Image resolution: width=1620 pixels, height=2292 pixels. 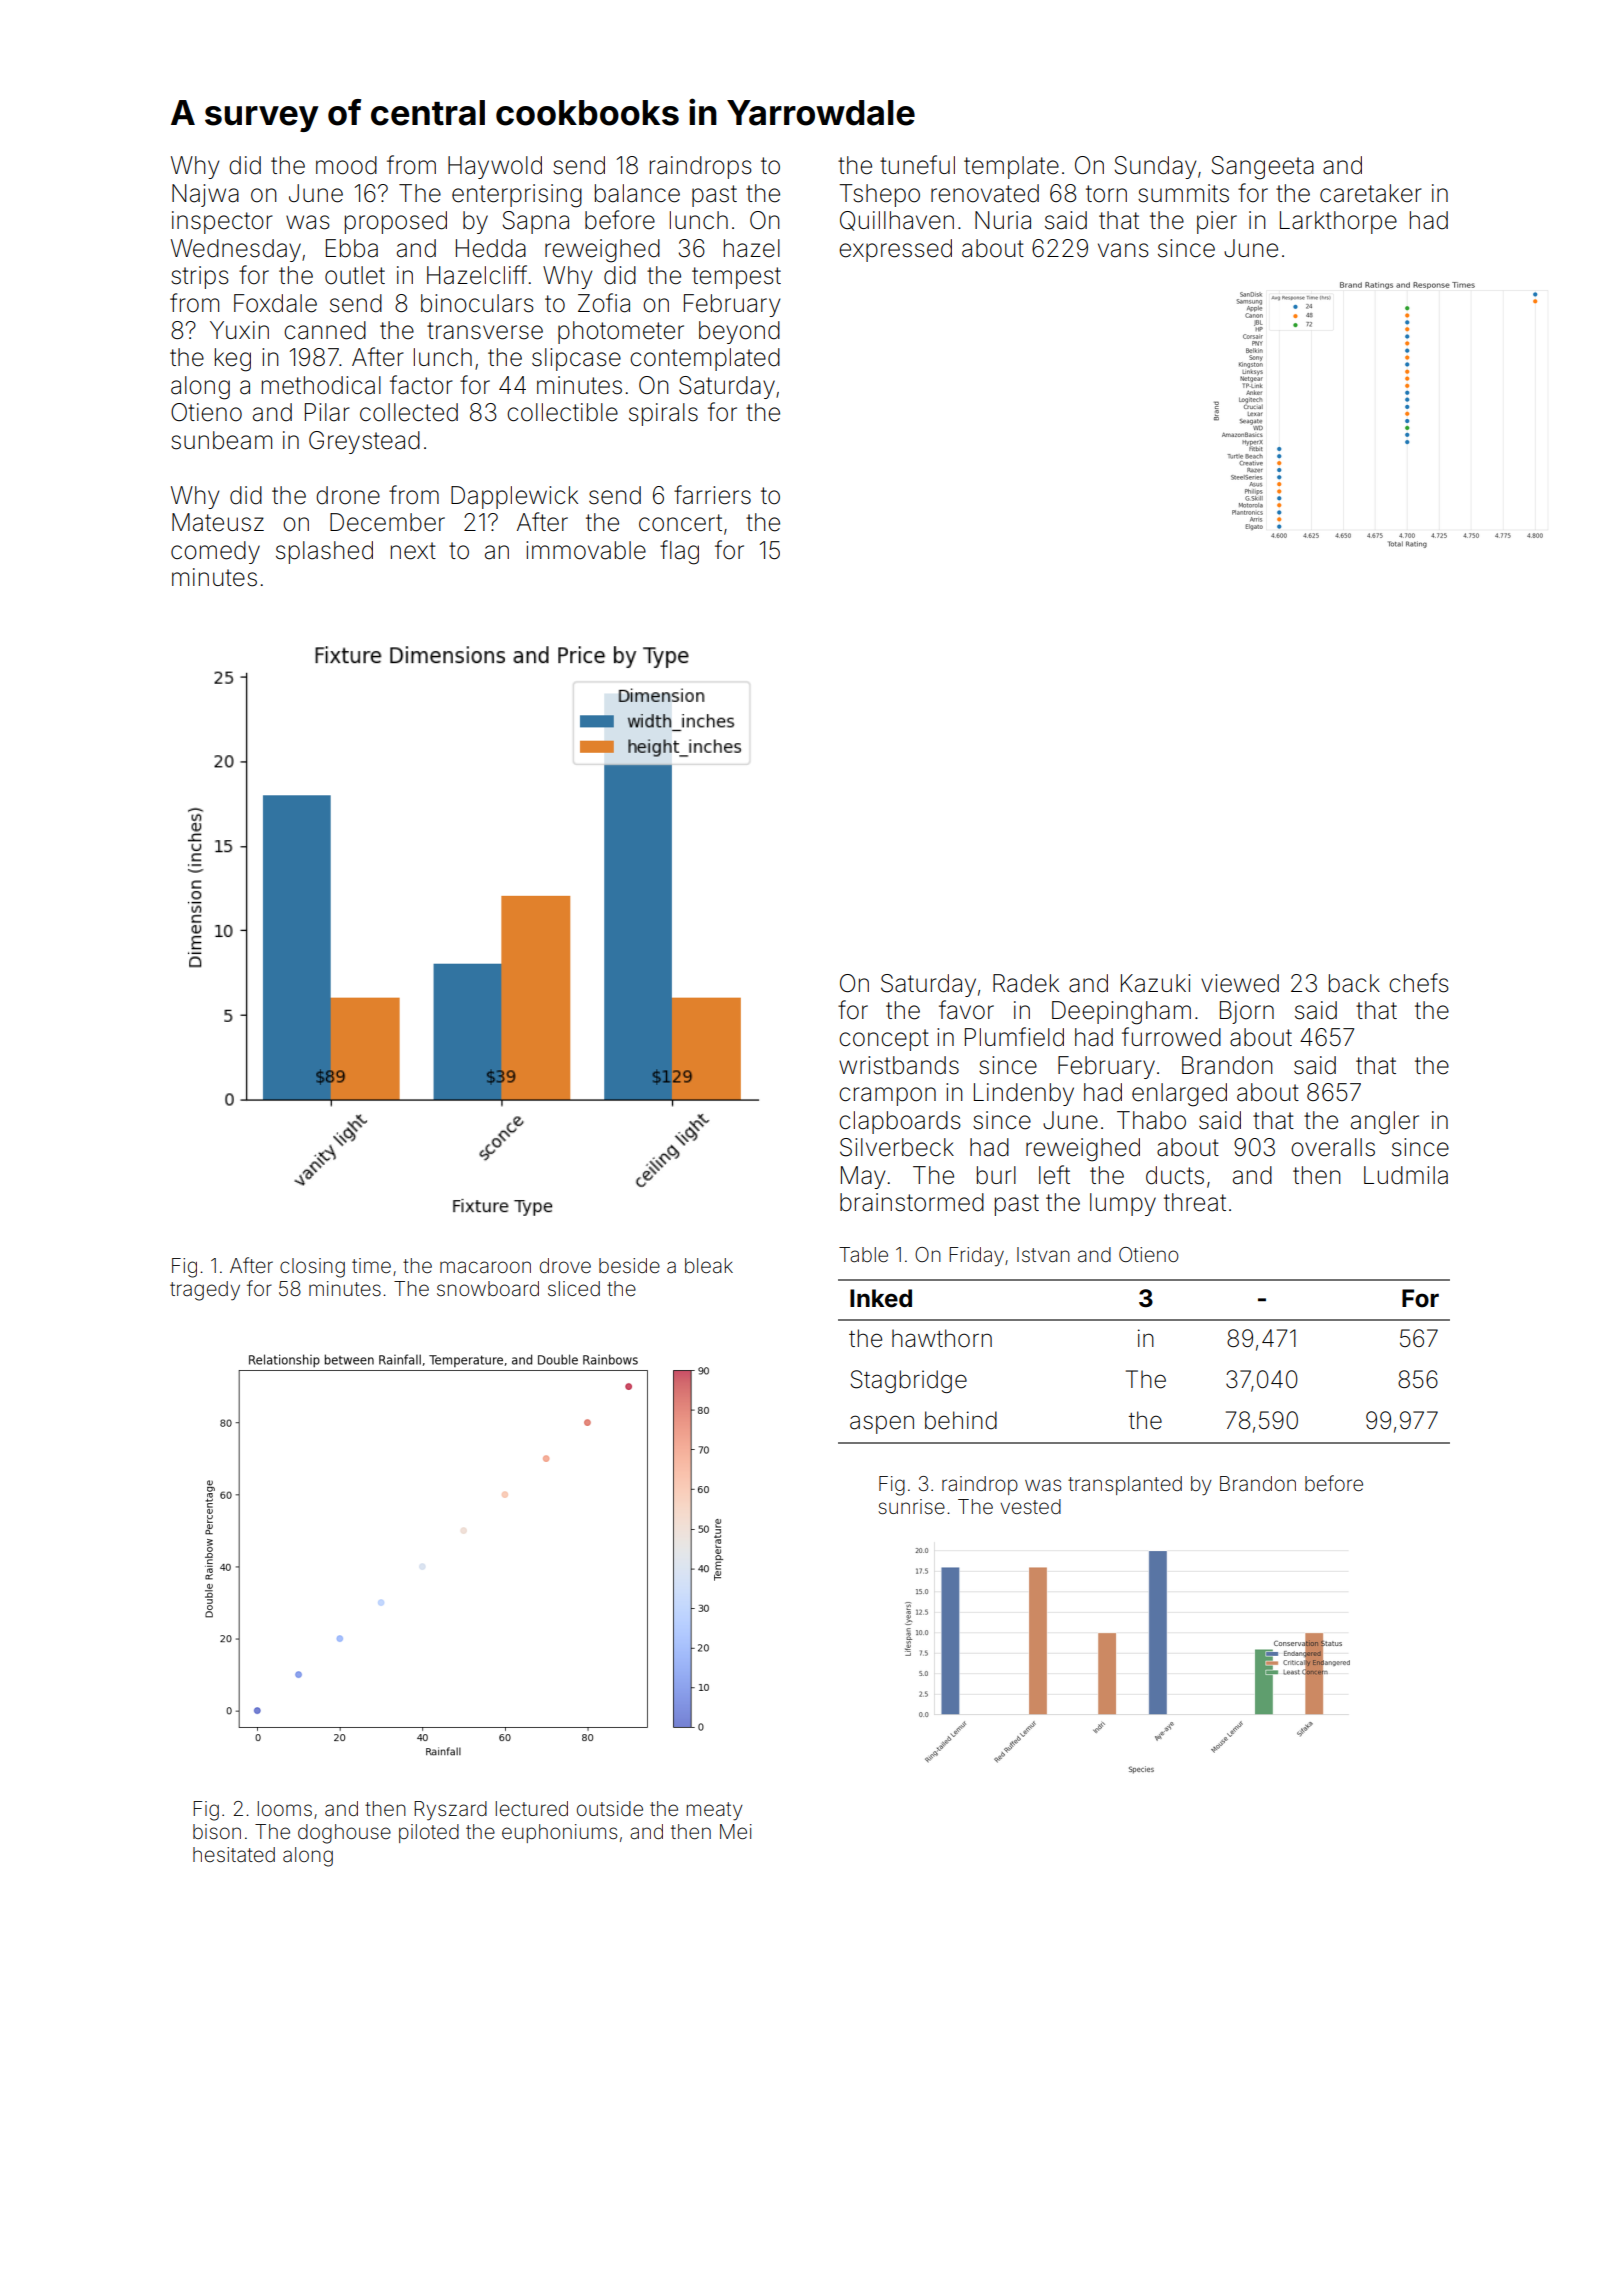 What do you see at coordinates (709, 1265) in the screenshot?
I see `bleak` at bounding box center [709, 1265].
